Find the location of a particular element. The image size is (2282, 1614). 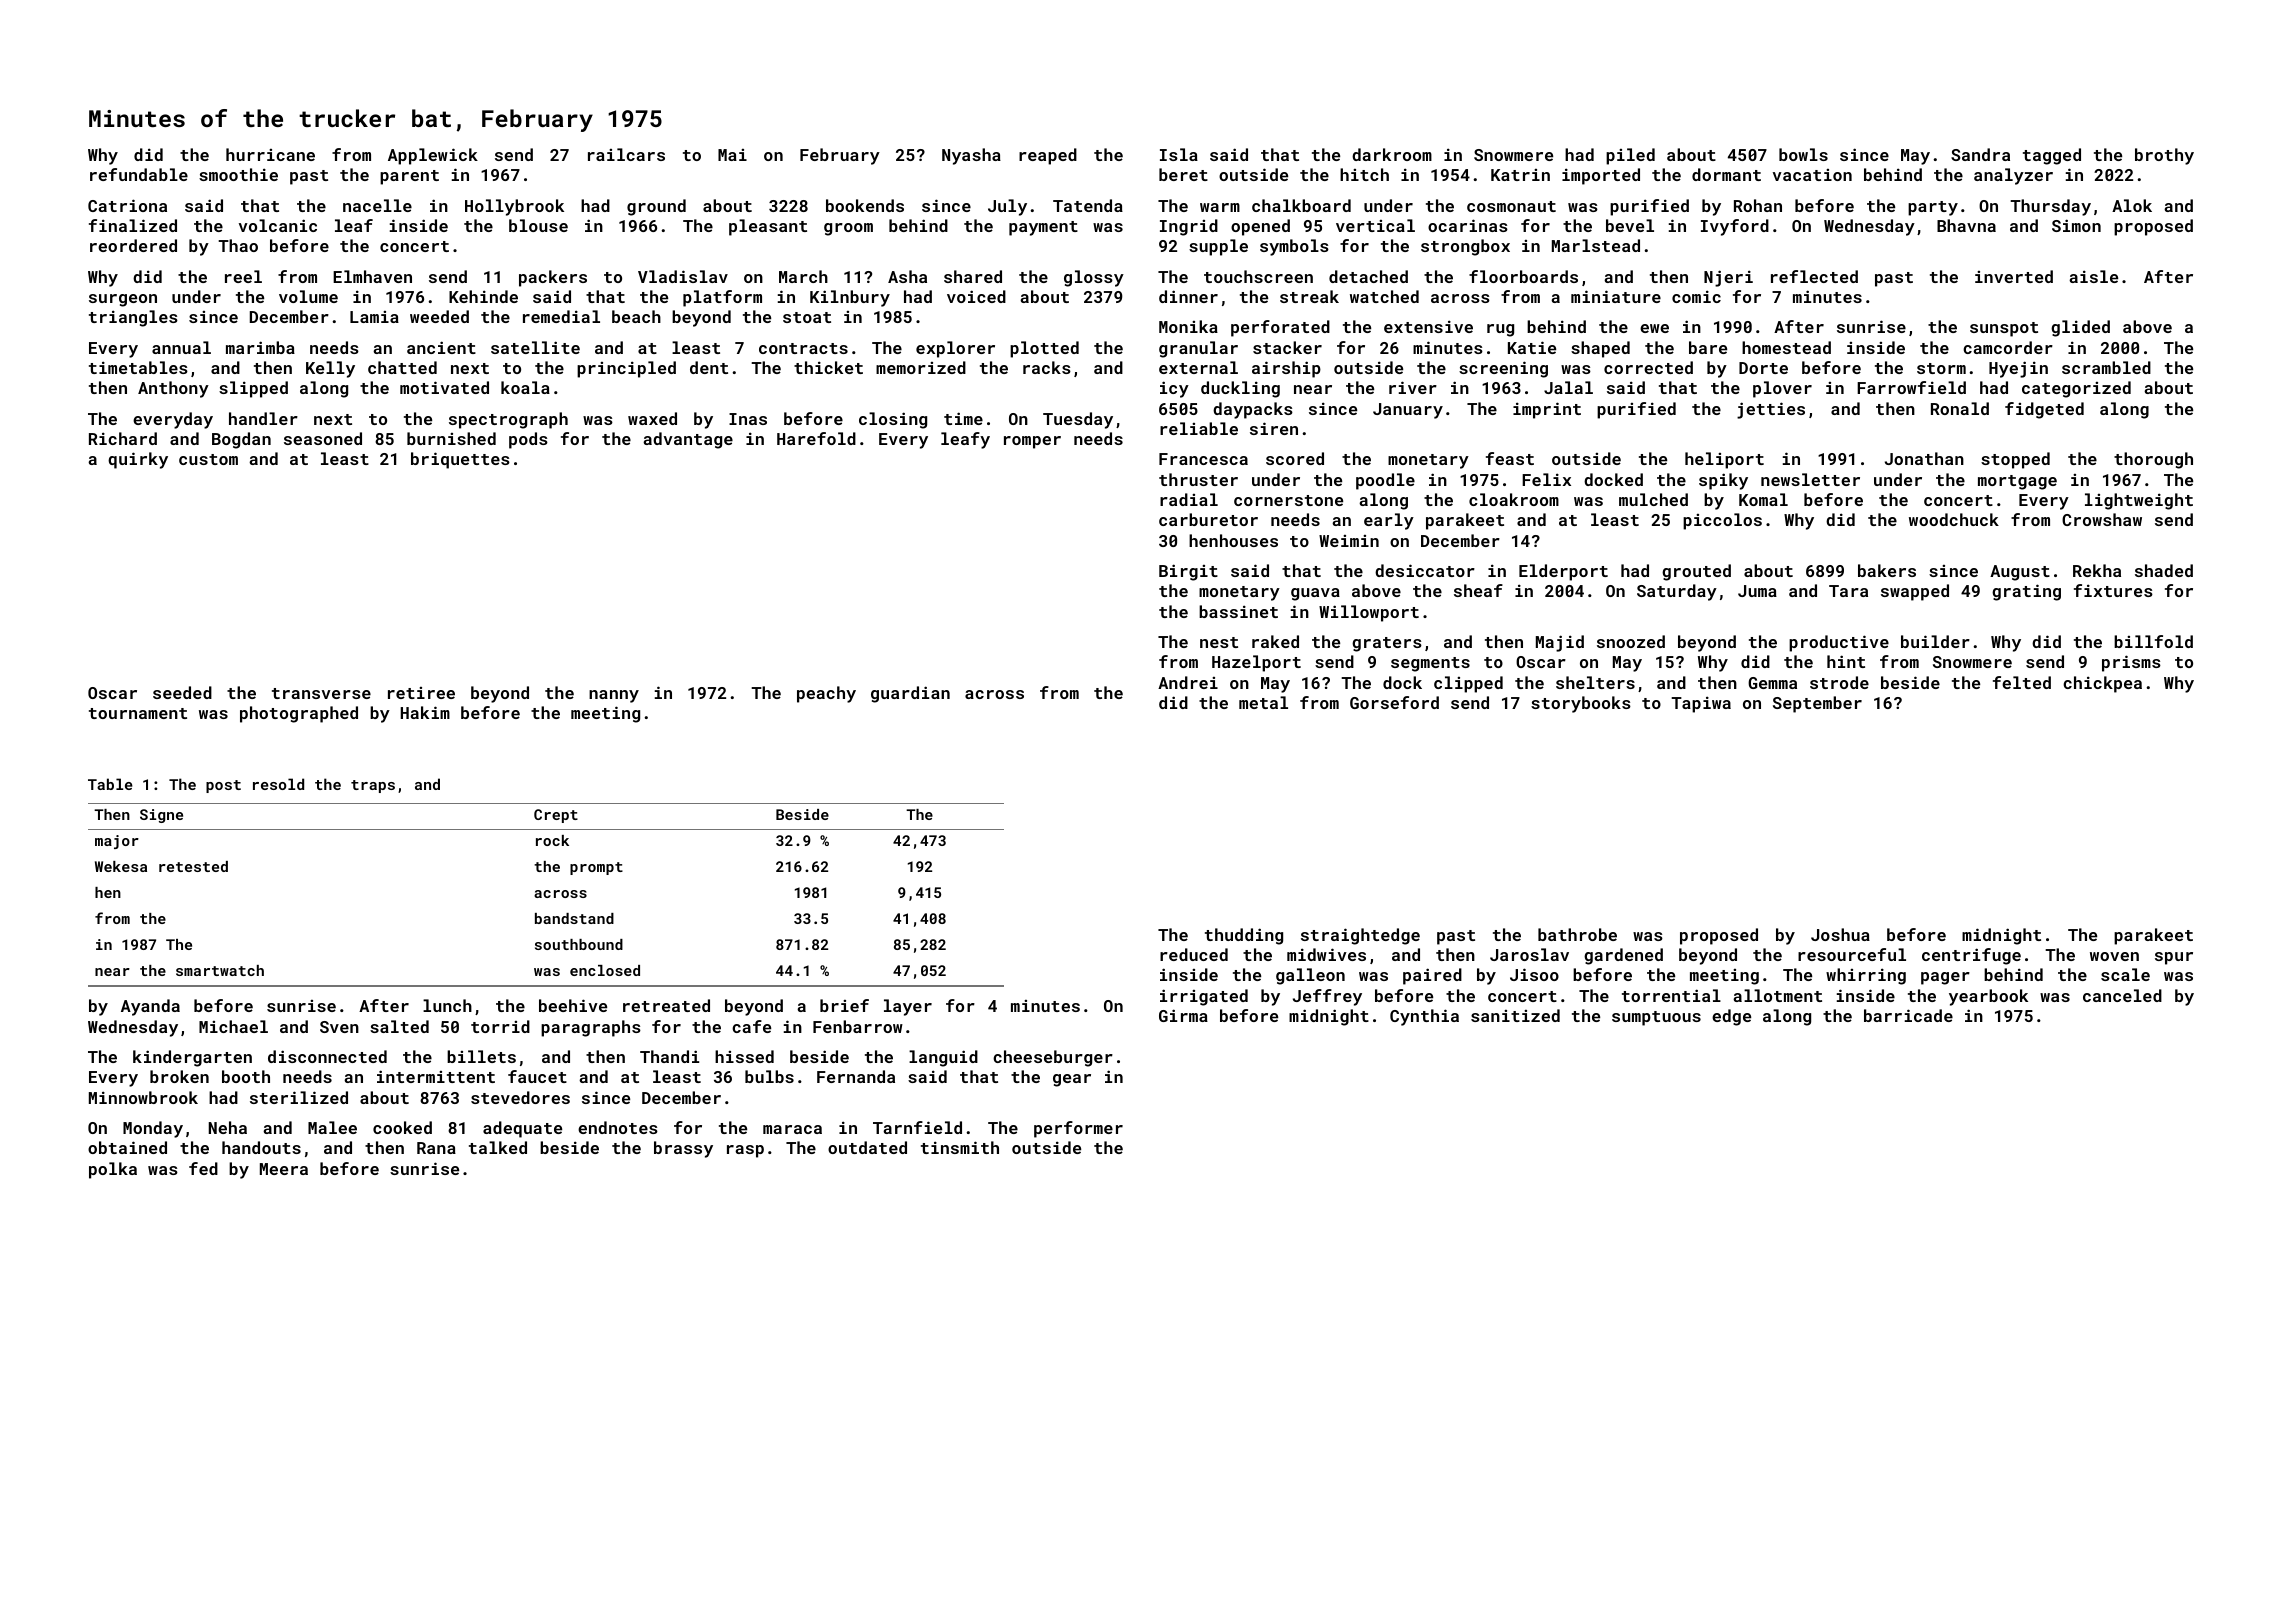

jetties is located at coordinates (1771, 410).
